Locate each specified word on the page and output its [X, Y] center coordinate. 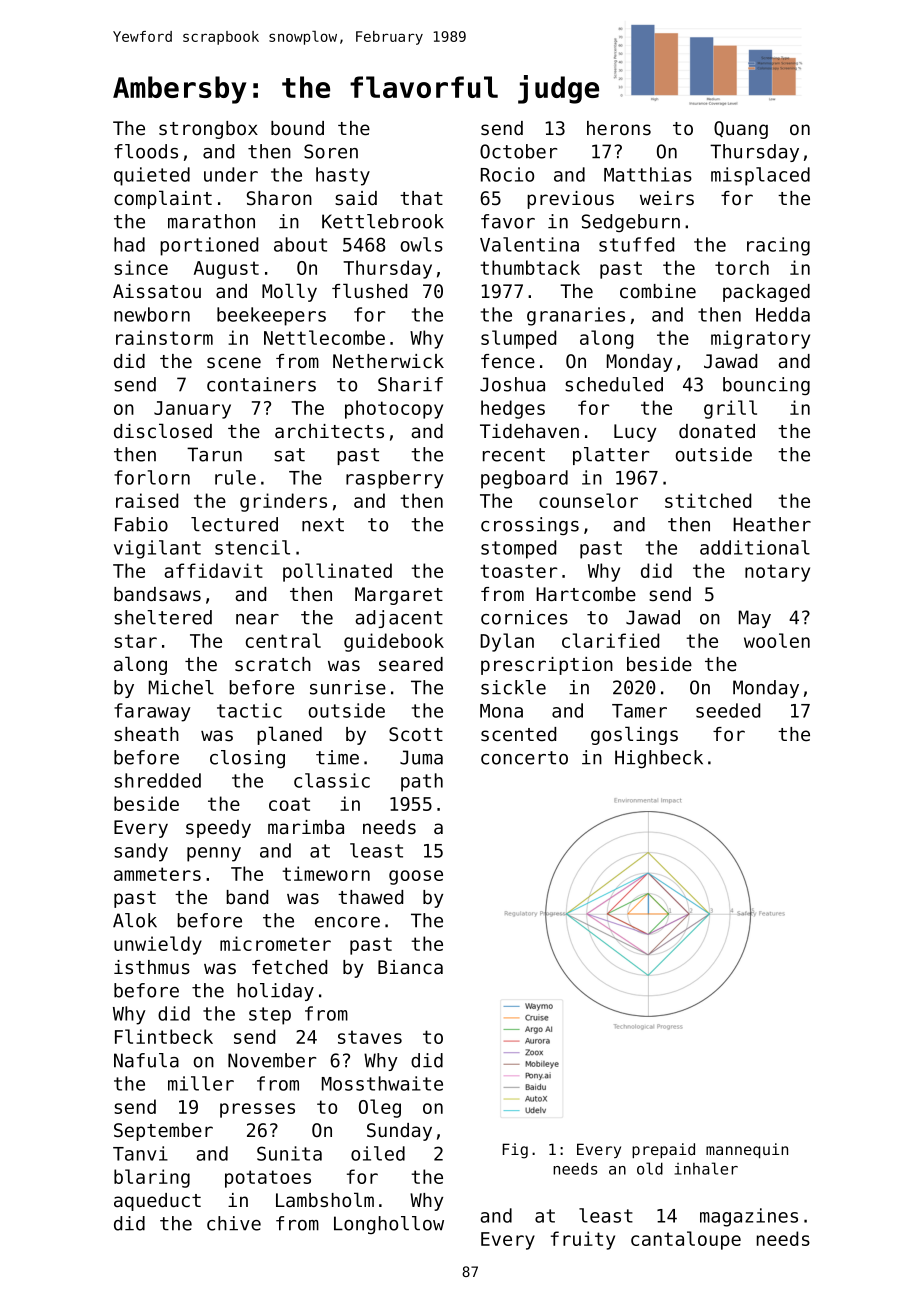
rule [235, 477]
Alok [135, 920]
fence [508, 361]
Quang [741, 130]
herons [619, 128]
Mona [501, 711]
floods [146, 151]
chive [234, 1223]
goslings [634, 735]
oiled [378, 1153]
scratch [273, 664]
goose [416, 877]
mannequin [747, 1151]
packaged [766, 293]
